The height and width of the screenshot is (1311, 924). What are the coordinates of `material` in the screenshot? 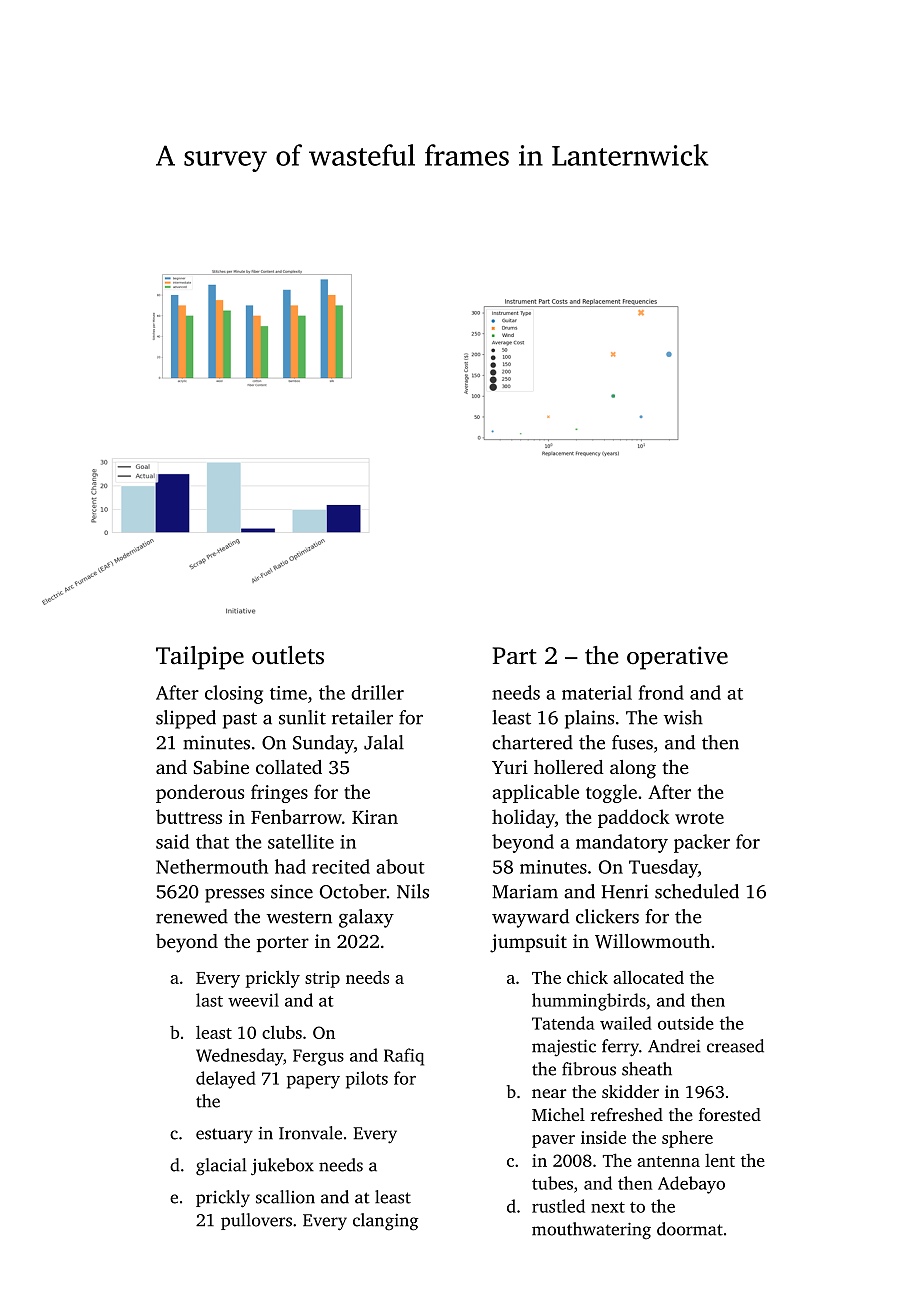 It's located at (597, 692).
